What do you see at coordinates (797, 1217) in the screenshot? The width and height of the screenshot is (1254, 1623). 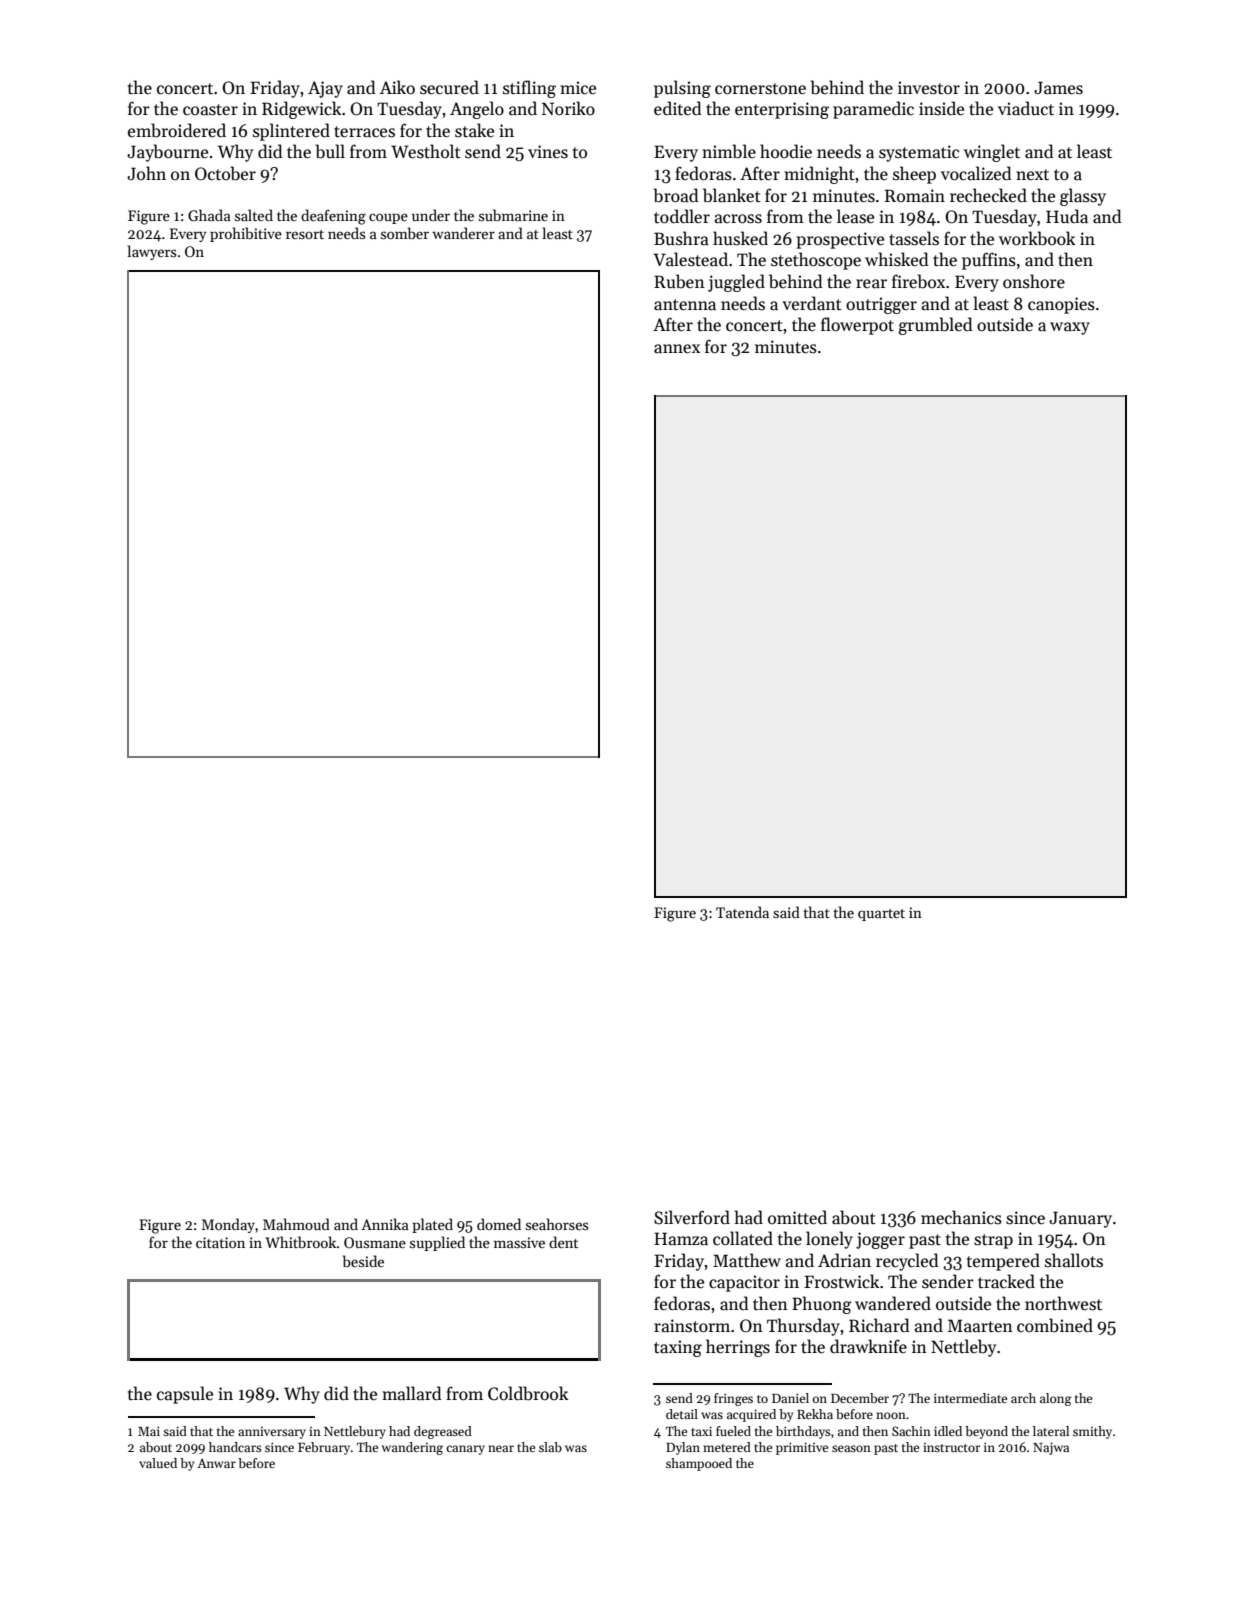 I see `omitted` at bounding box center [797, 1217].
